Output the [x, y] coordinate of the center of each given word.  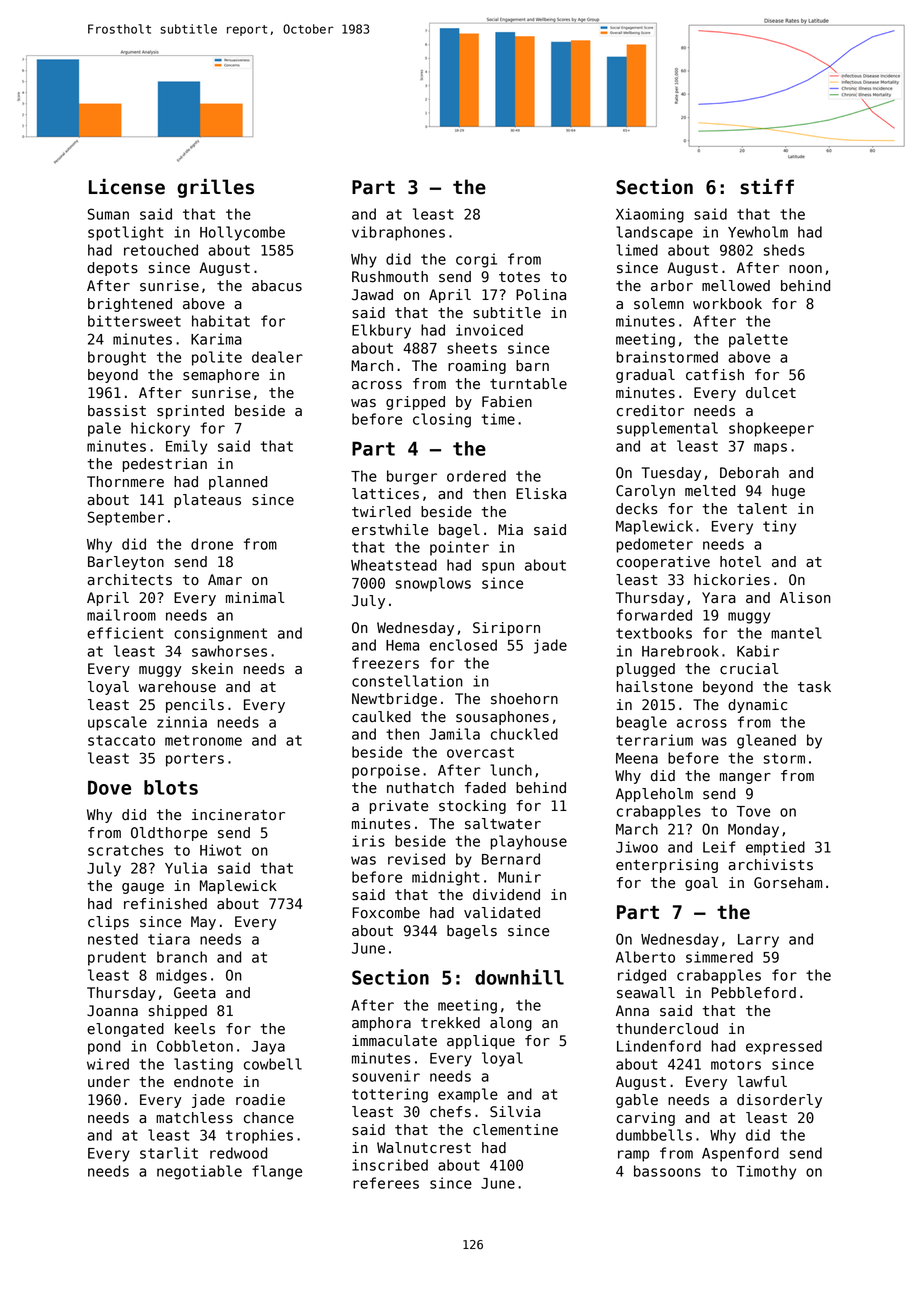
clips [108, 923]
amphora [381, 1024]
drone [212, 544]
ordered [476, 476]
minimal [255, 598]
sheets [472, 348]
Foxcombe [386, 913]
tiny [779, 527]
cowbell [273, 1064]
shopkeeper [771, 429]
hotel [740, 562]
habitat [221, 321]
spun [498, 568]
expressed [784, 1047]
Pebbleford [754, 993]
